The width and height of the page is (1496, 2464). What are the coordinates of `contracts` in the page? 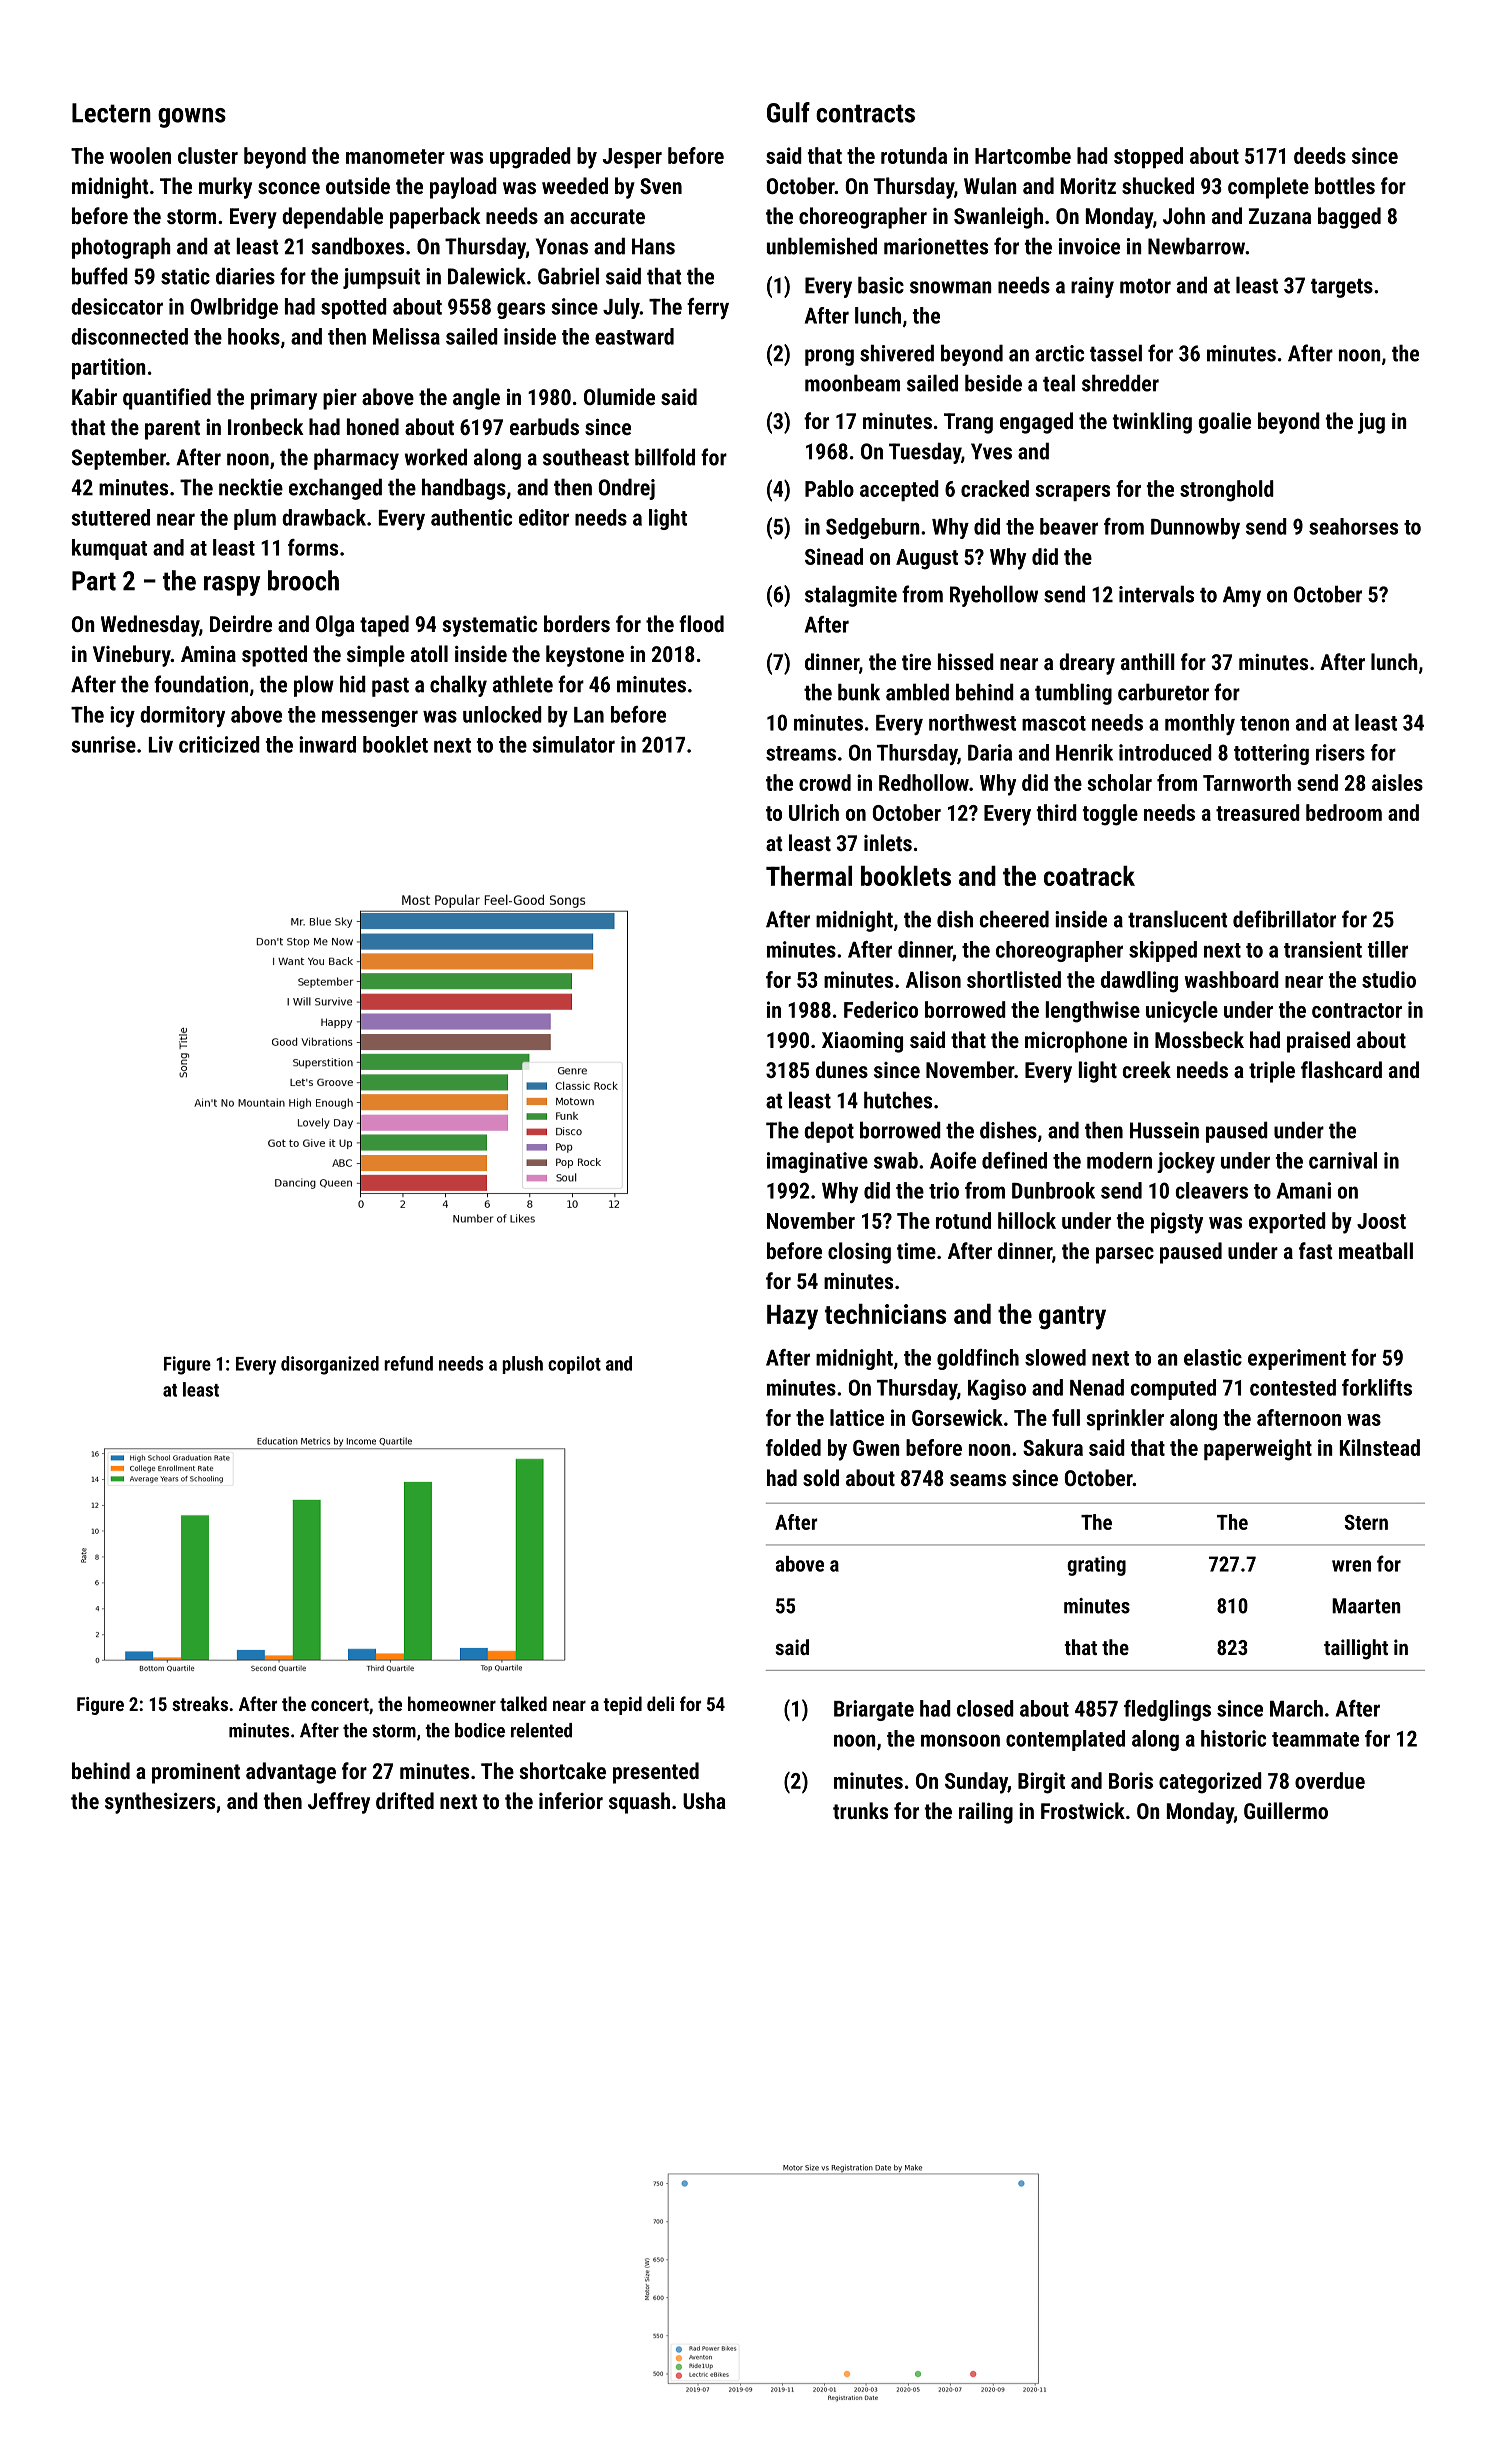 It's located at (865, 113).
